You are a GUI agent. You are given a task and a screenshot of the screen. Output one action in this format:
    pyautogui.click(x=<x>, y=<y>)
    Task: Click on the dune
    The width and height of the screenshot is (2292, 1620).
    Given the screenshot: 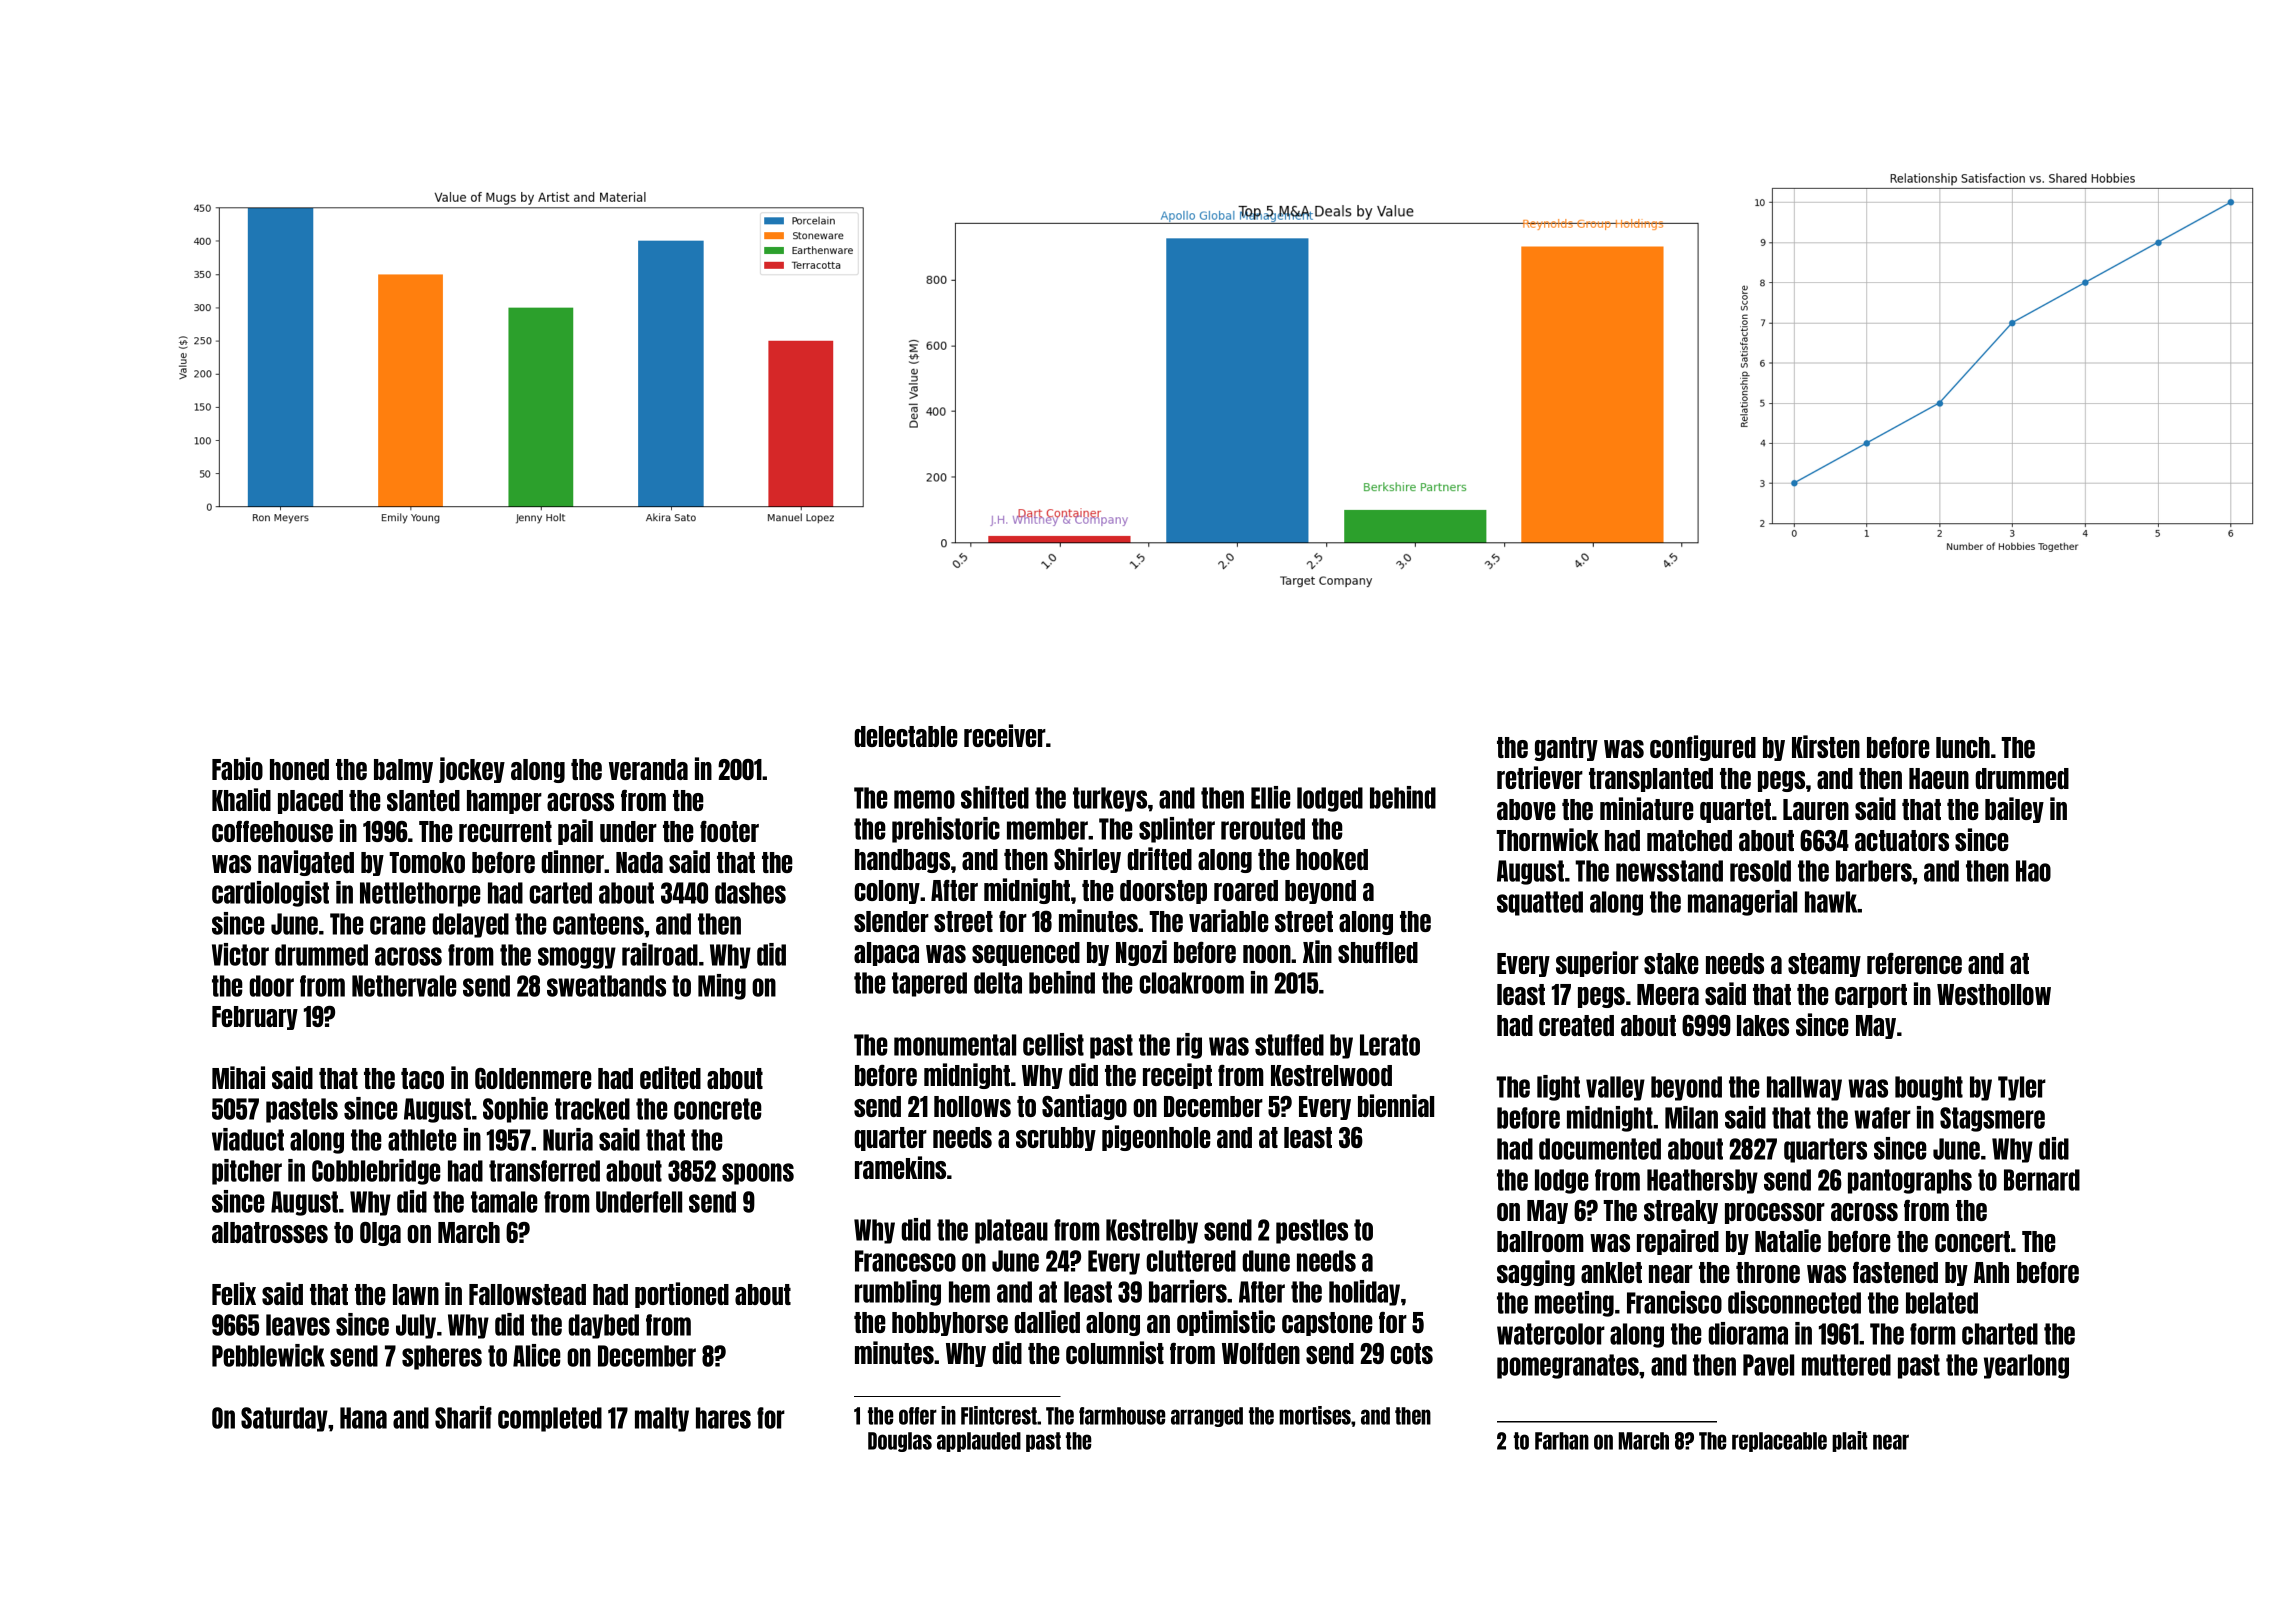 What is the action you would take?
    pyautogui.click(x=1266, y=1261)
